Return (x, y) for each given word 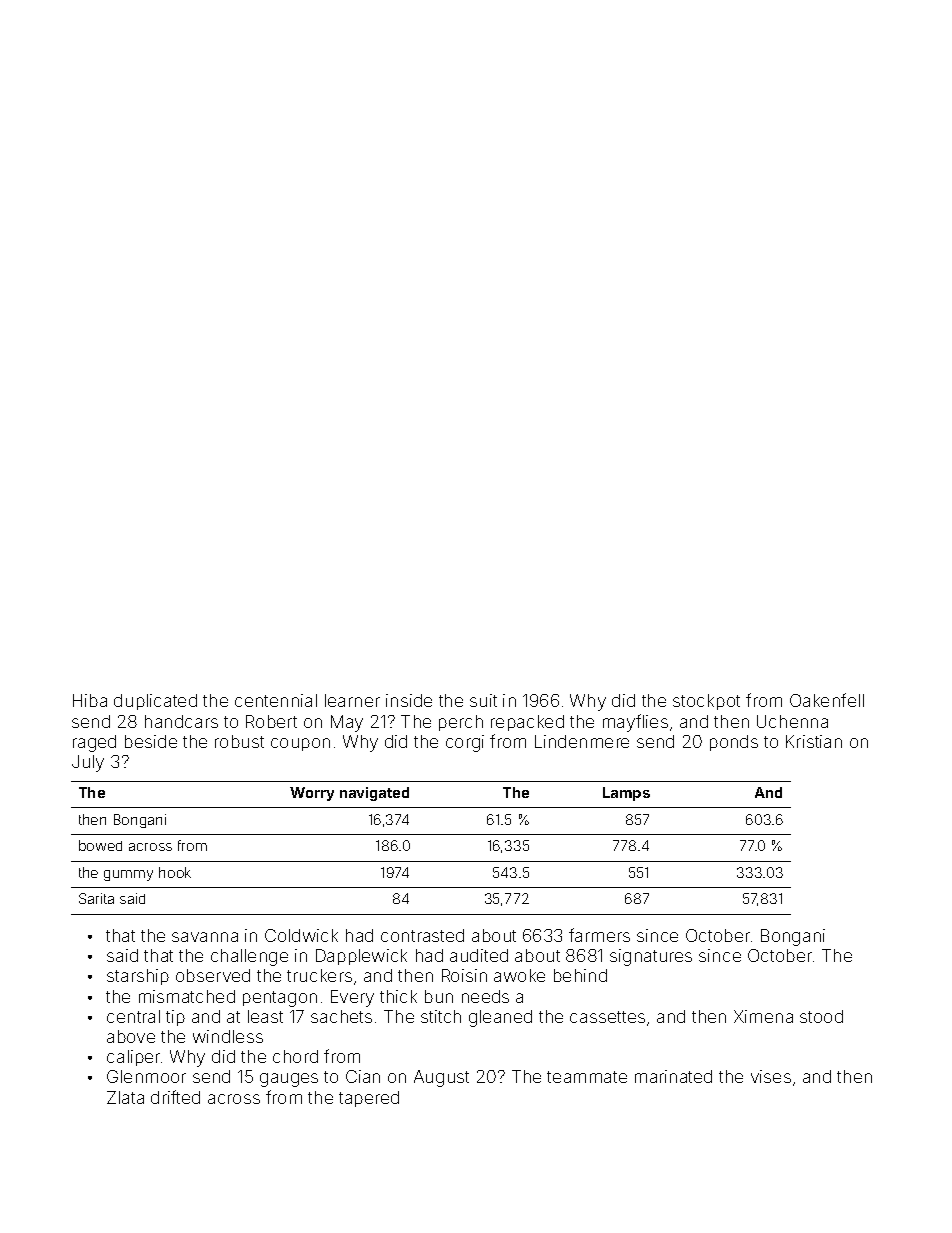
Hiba (90, 700)
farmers (599, 935)
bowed (100, 845)
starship (138, 977)
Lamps (626, 794)
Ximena (763, 1016)
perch (461, 723)
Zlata (125, 1097)
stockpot (706, 702)
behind (580, 975)
